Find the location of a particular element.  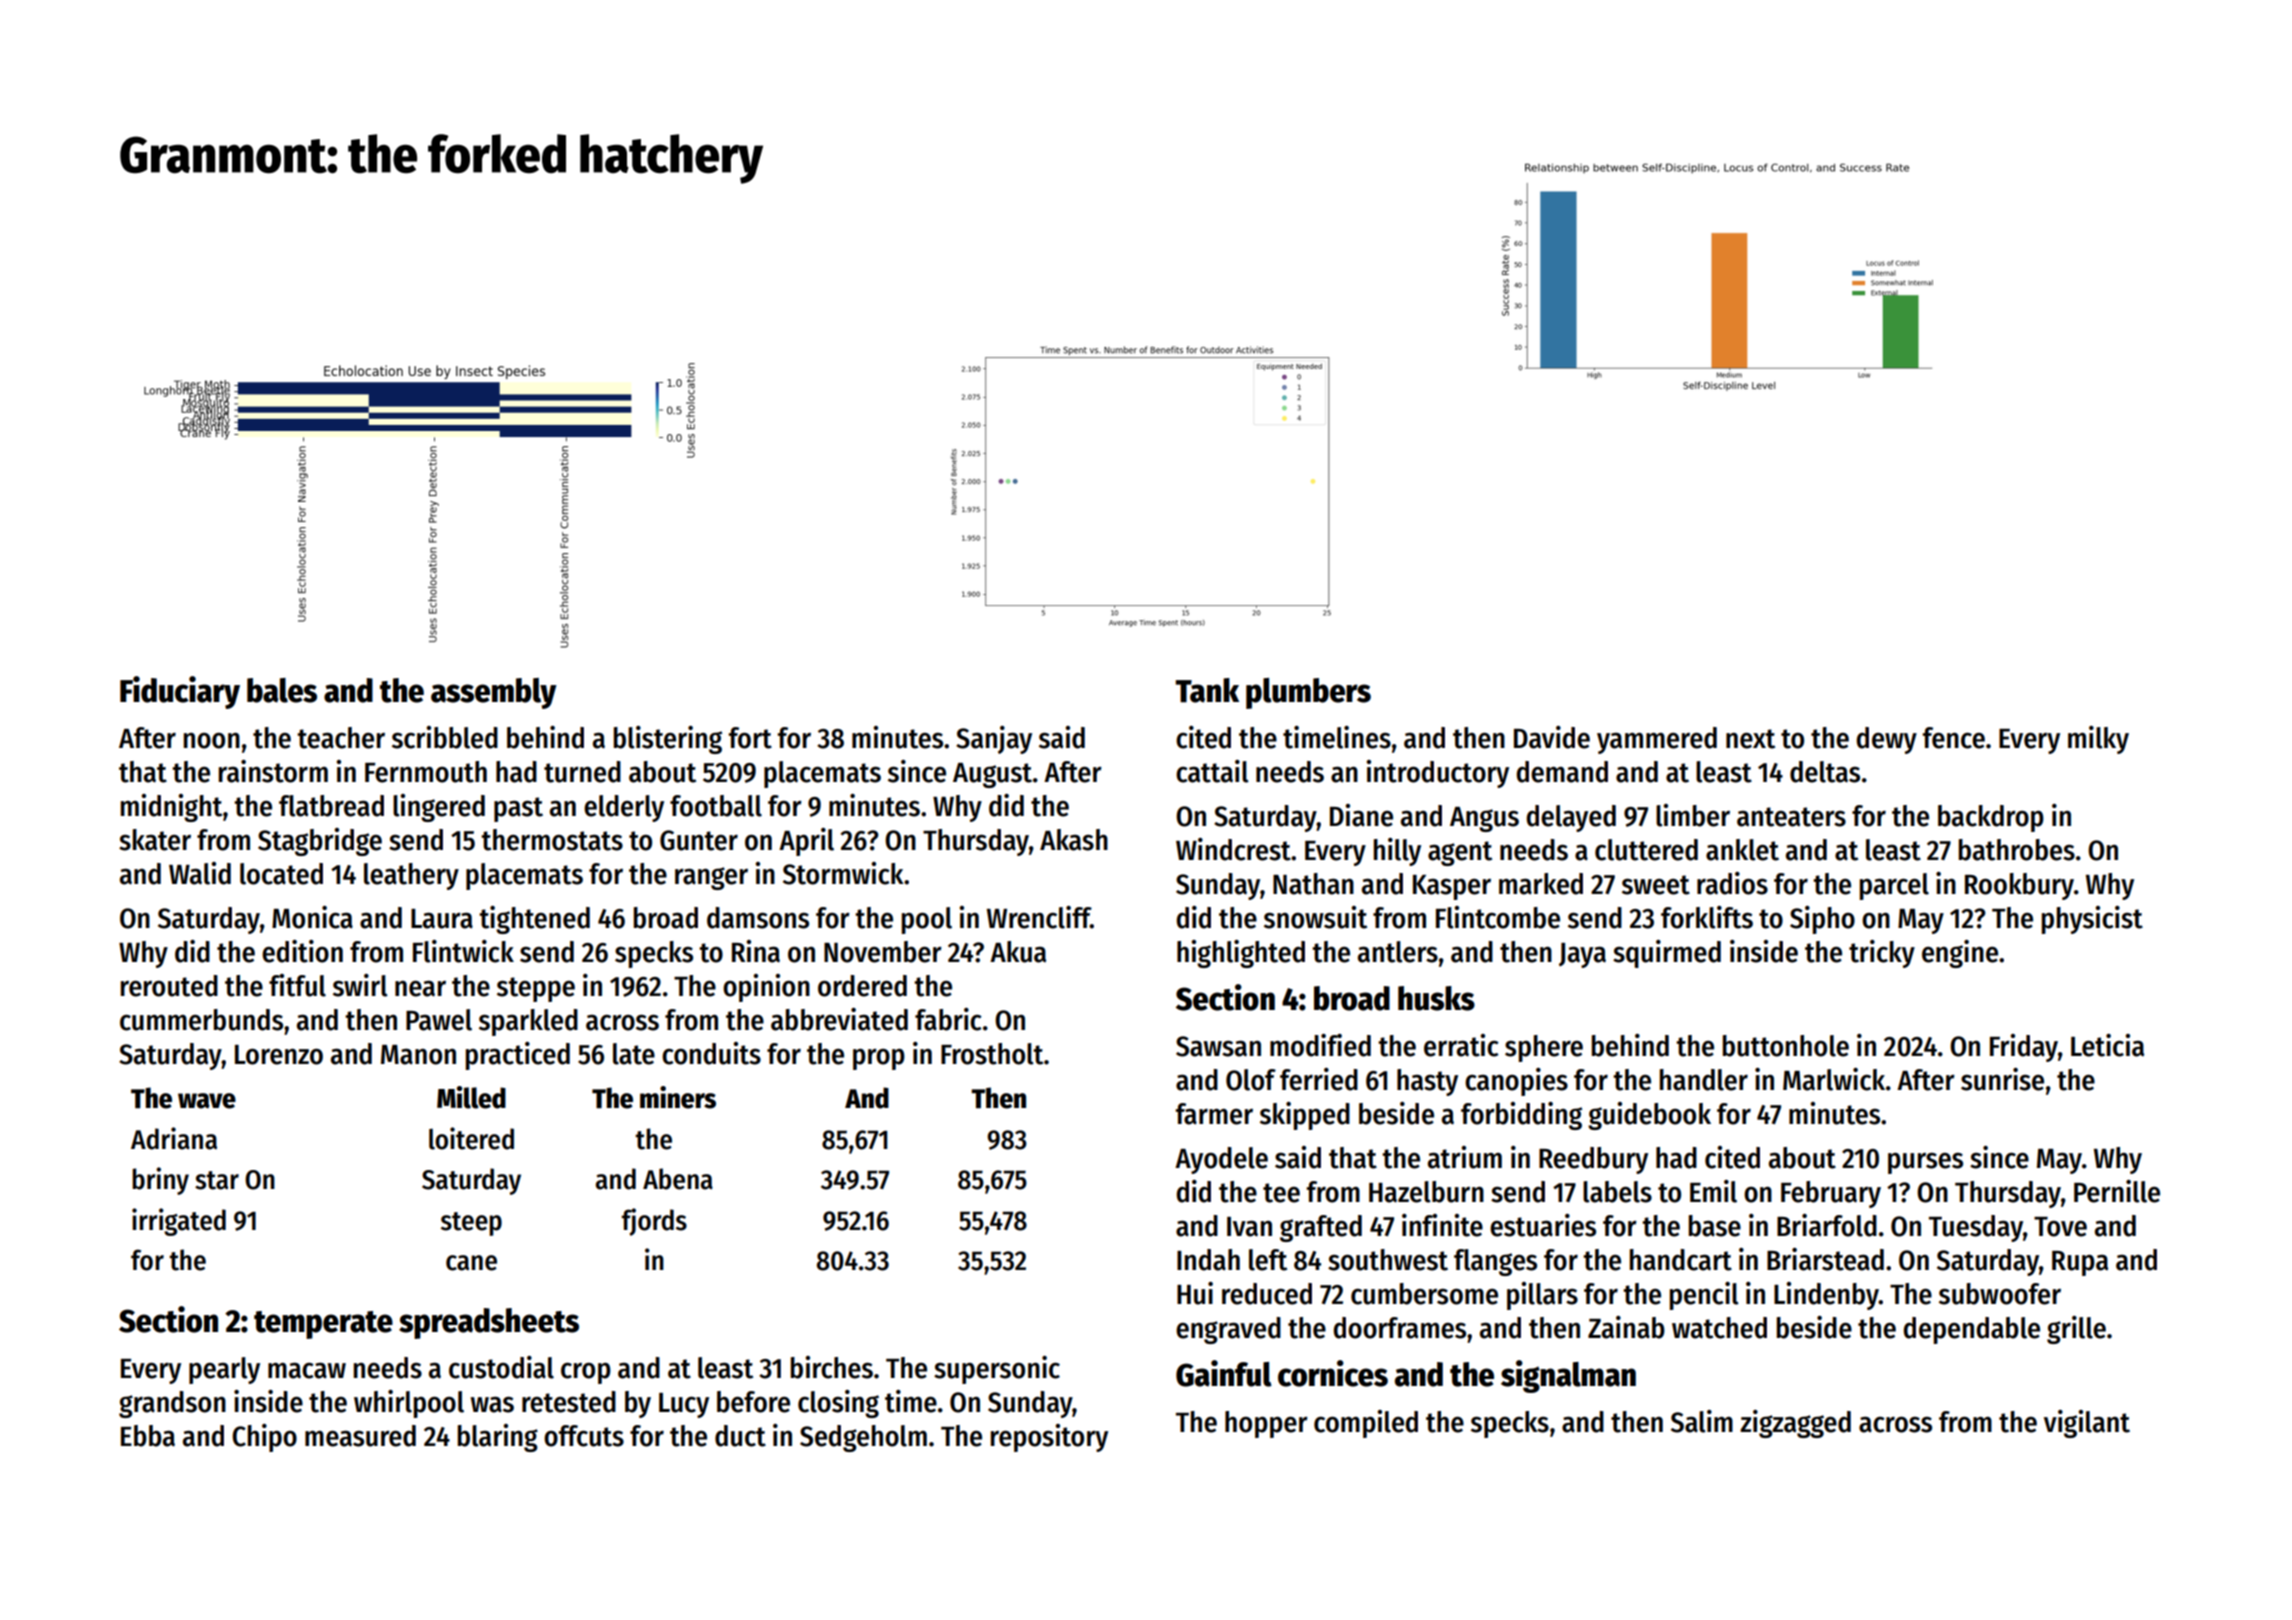

Ivan is located at coordinates (1249, 1227).
